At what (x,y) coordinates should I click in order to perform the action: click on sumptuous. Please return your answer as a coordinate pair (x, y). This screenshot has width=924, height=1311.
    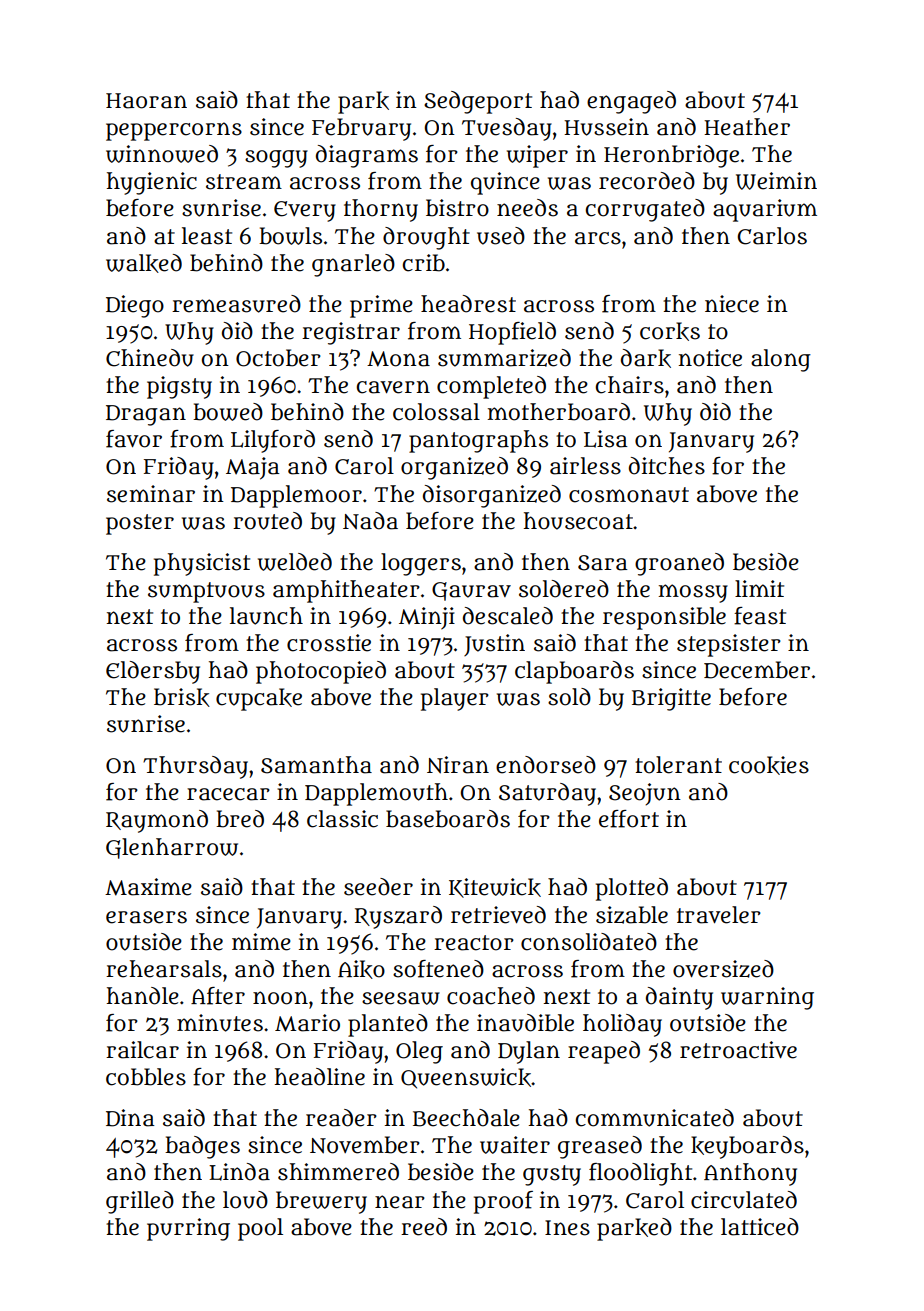
    Looking at the image, I should click on (206, 592).
